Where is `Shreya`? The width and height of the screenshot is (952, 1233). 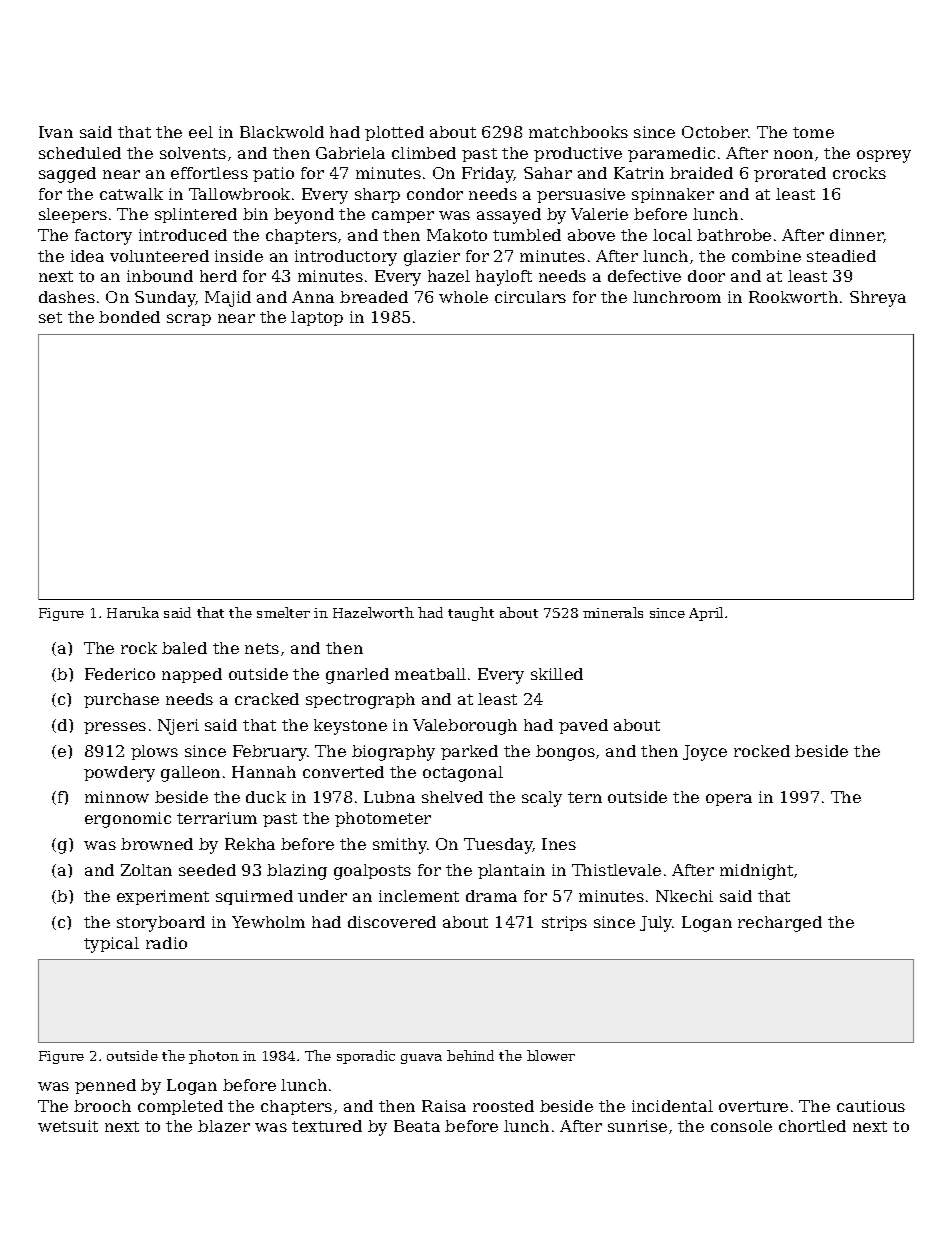 Shreya is located at coordinates (878, 299).
